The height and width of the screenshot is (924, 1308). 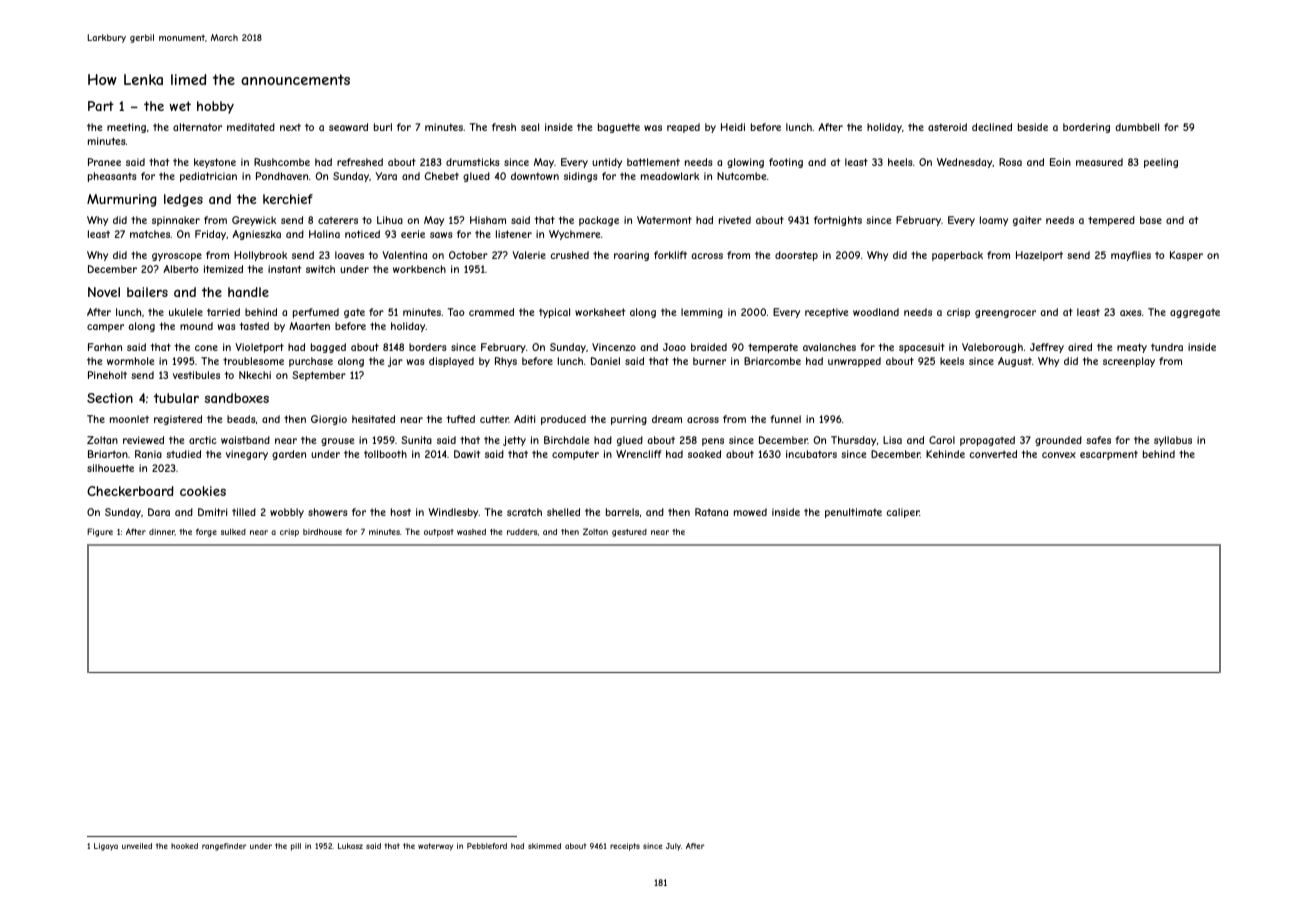 I want to click on birdhouse, so click(x=322, y=531).
